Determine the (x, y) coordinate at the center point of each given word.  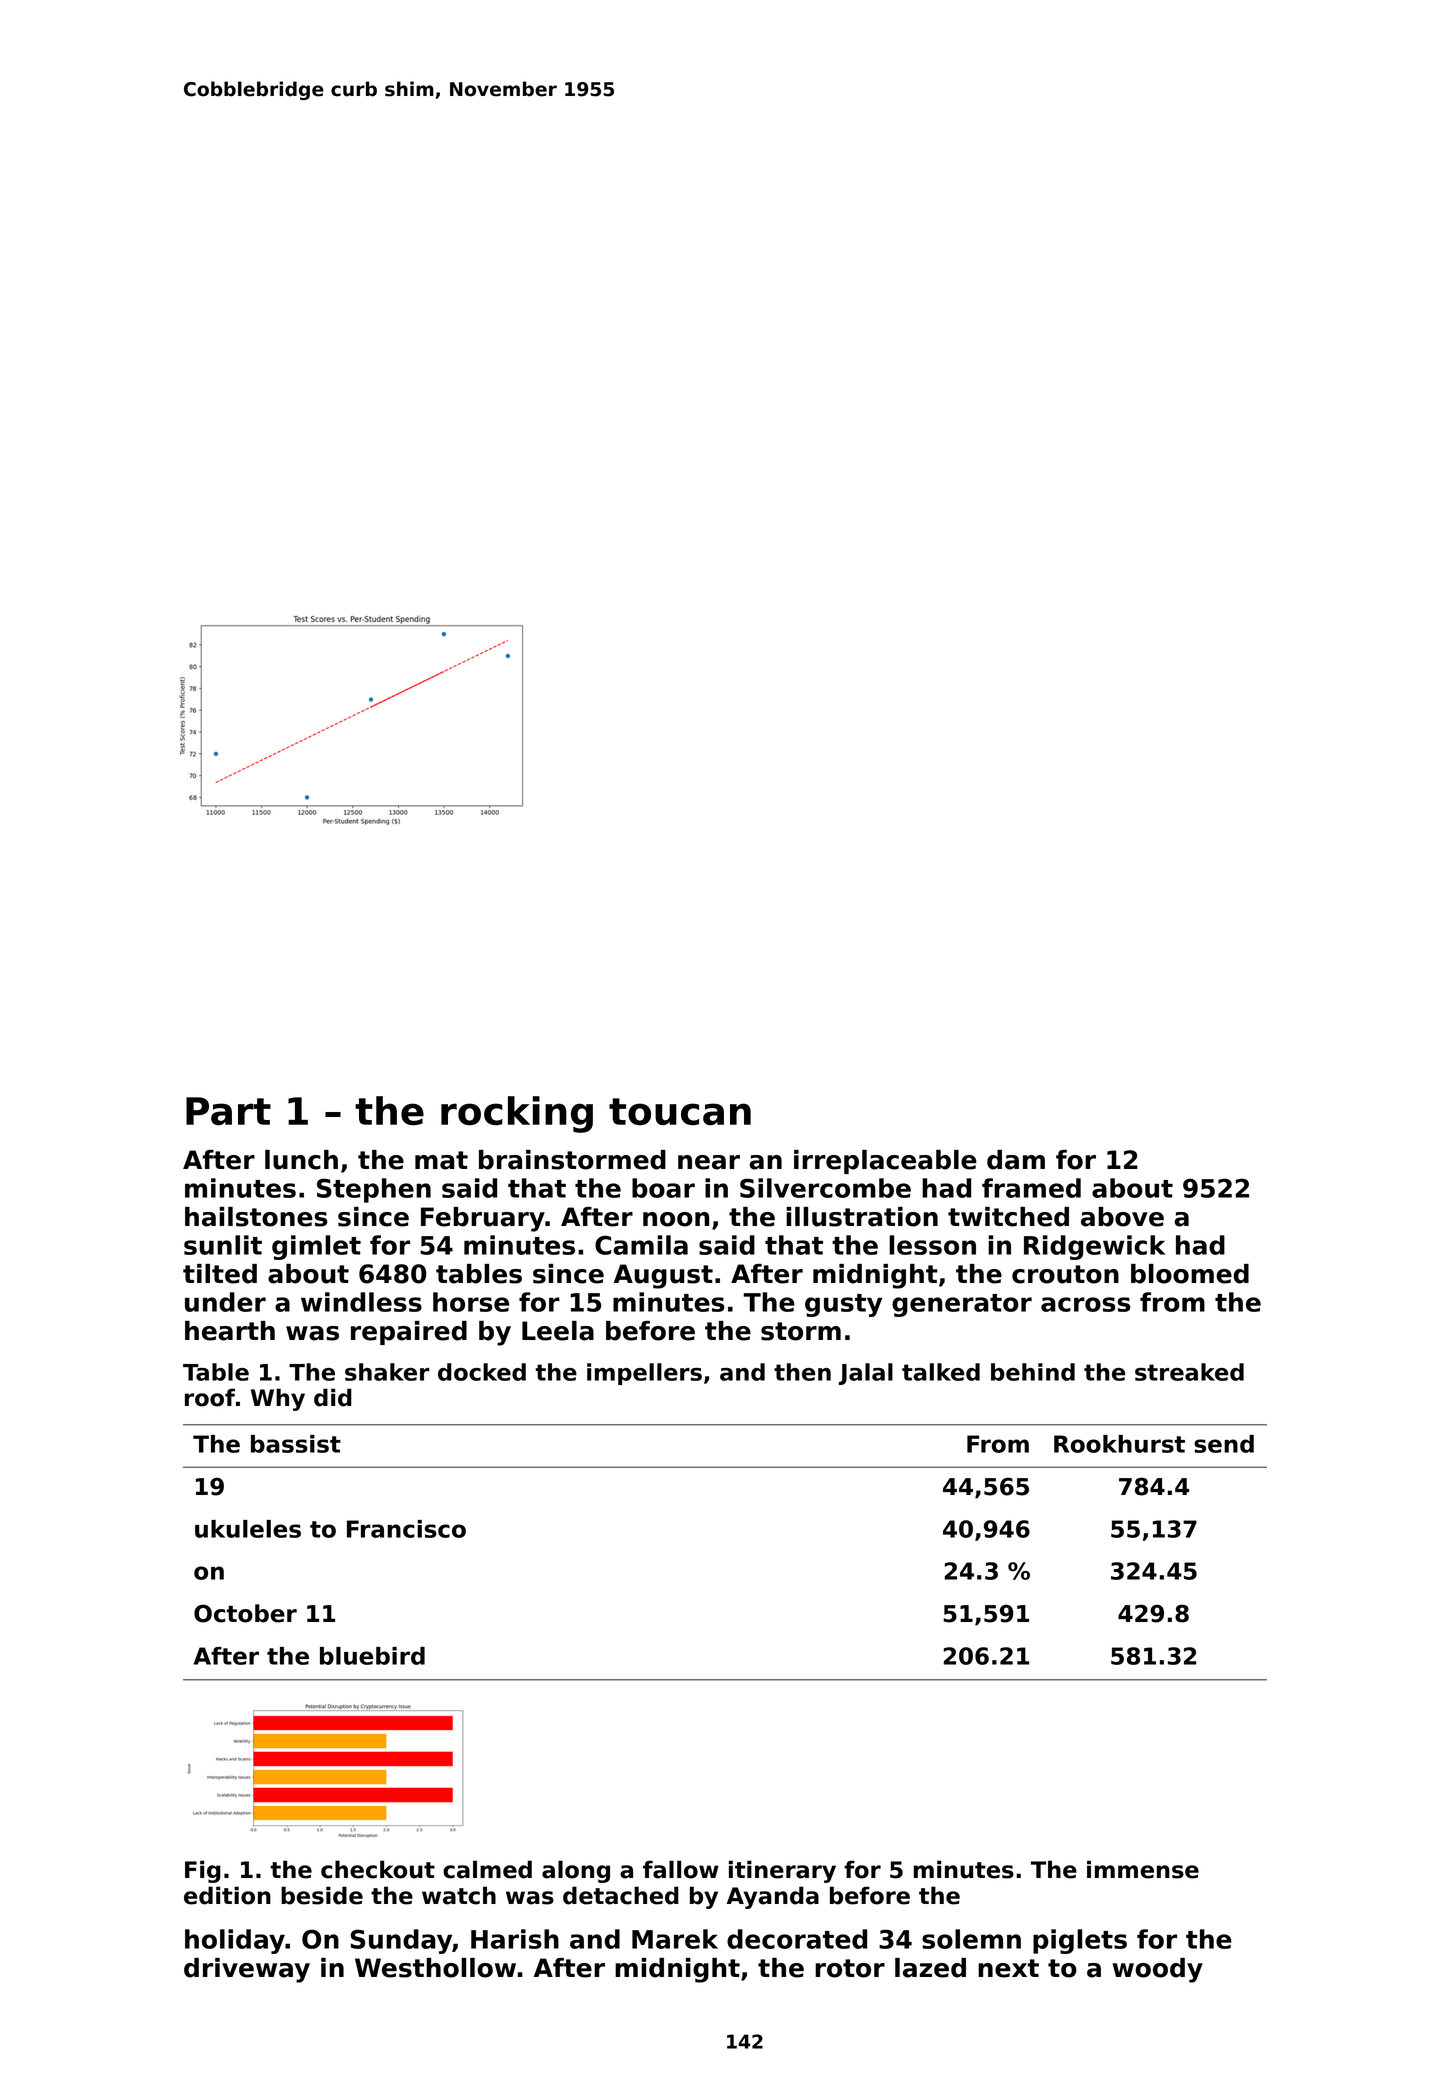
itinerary (782, 1871)
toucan (680, 1112)
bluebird (372, 1656)
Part (228, 1111)
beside (322, 1895)
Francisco (406, 1529)
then (802, 1372)
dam (1016, 1160)
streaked (1189, 1372)
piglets (1080, 1941)
